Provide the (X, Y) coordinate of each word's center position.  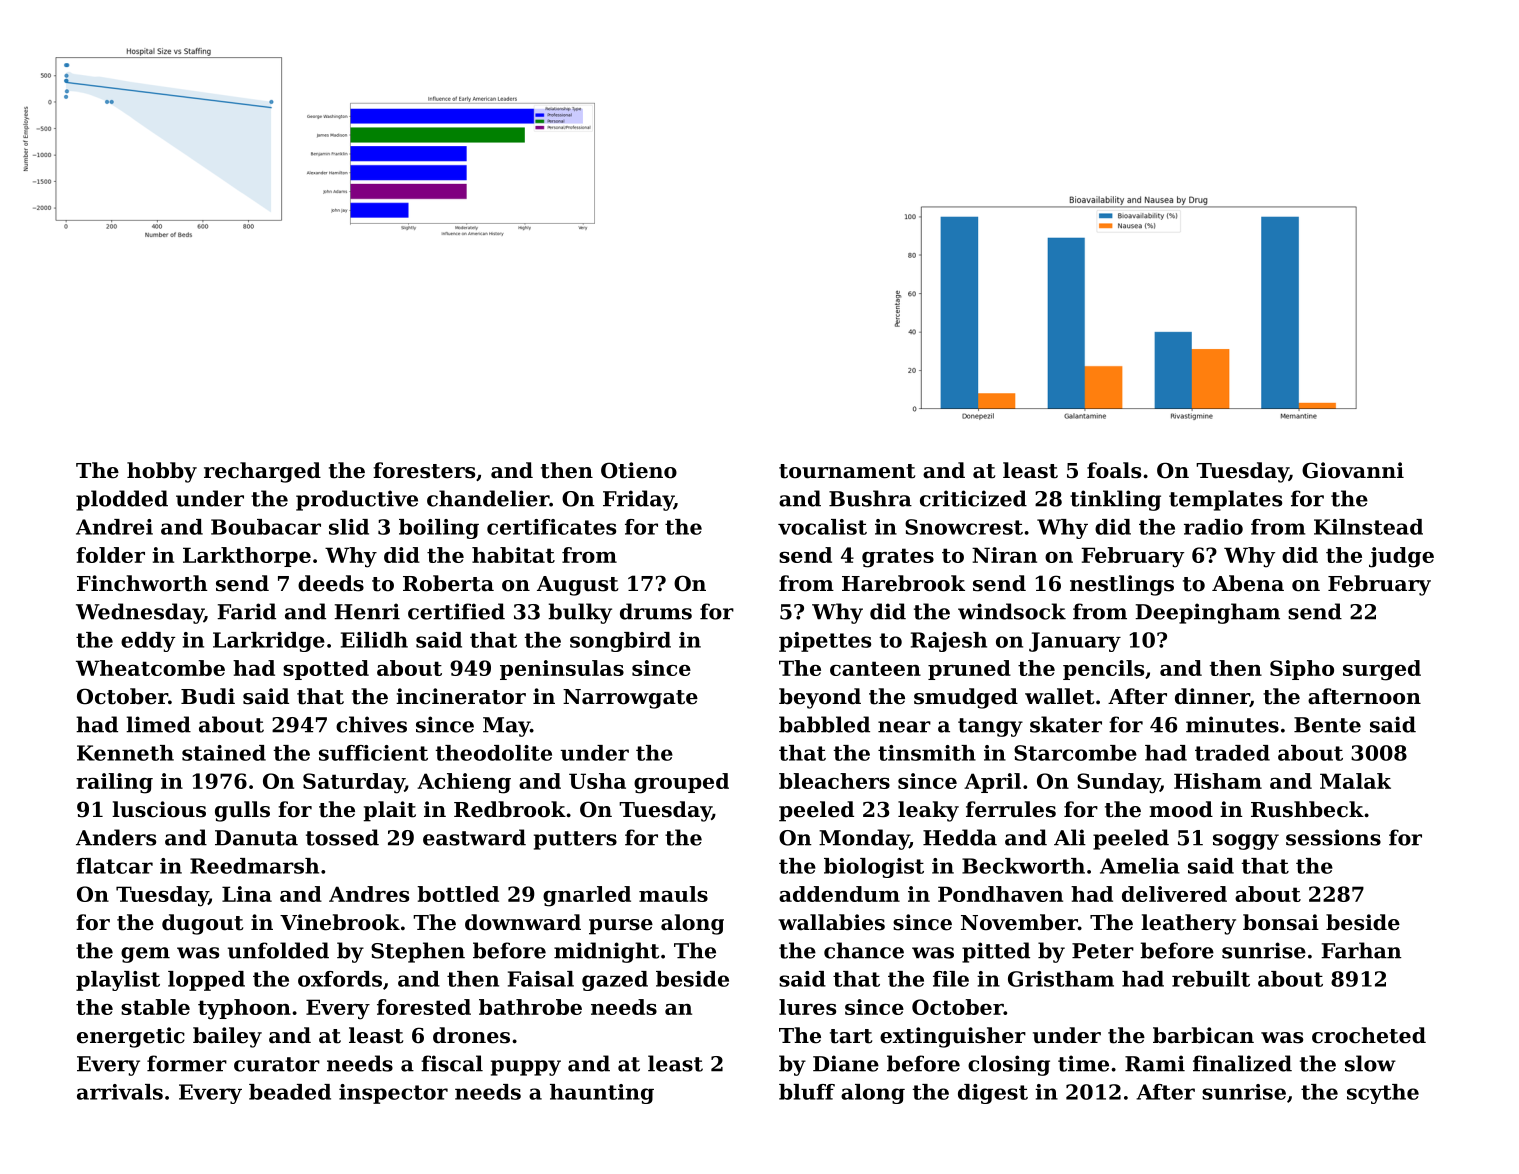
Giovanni (1353, 470)
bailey (227, 1037)
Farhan (1361, 950)
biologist (874, 868)
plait (389, 811)
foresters (424, 470)
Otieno (639, 470)
